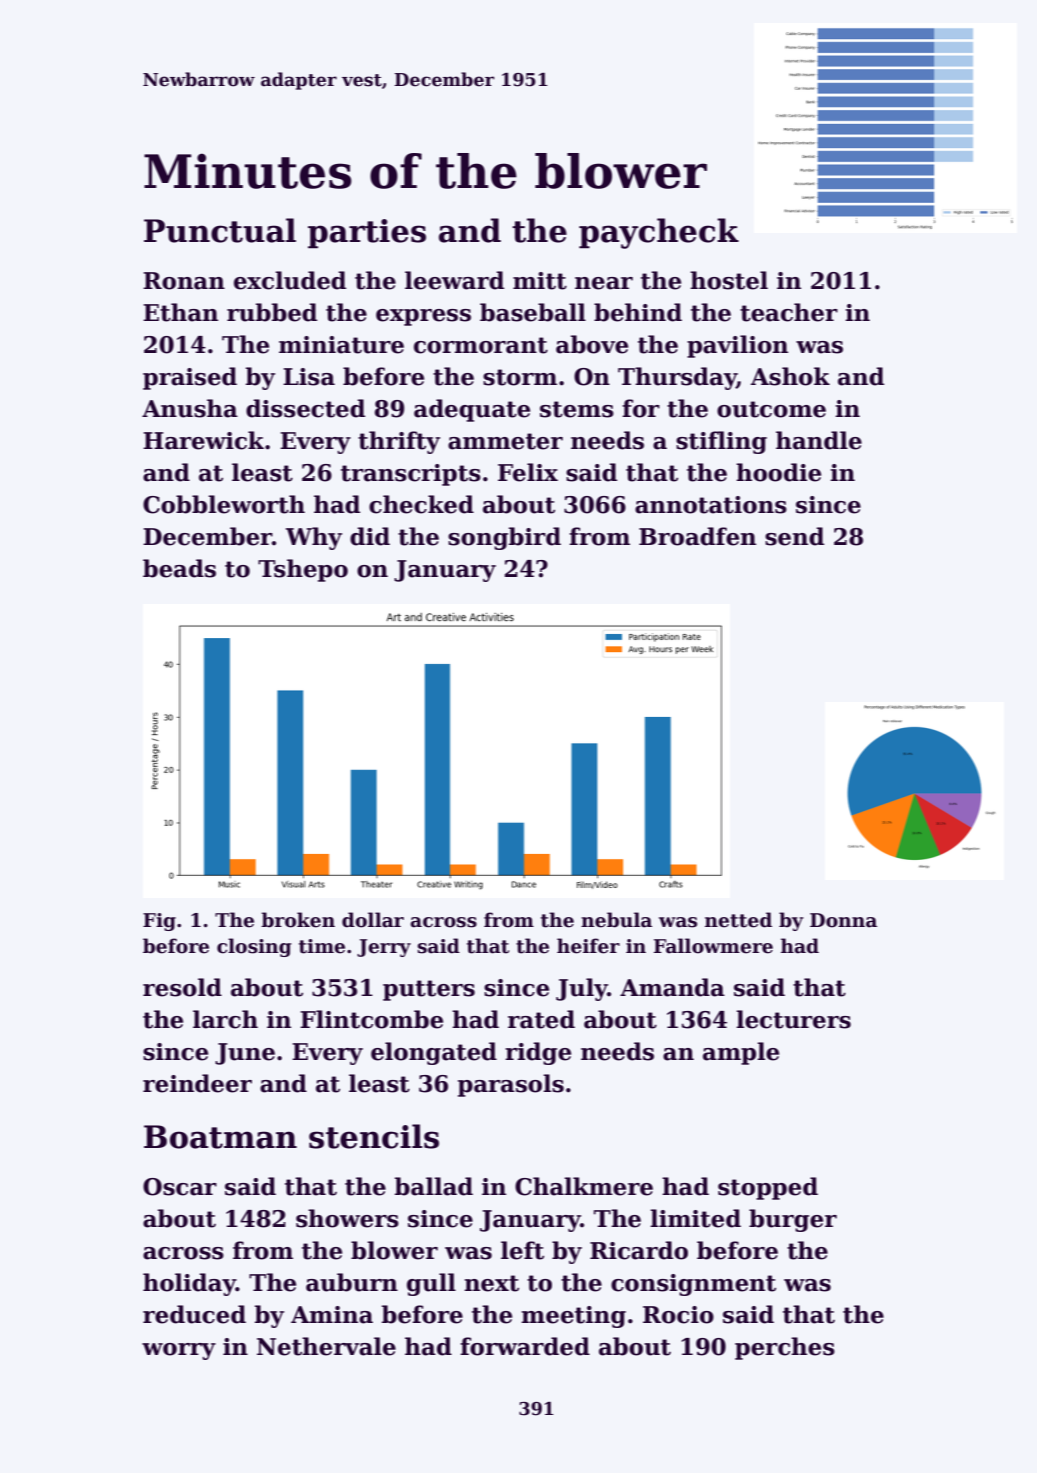 This screenshot has width=1037, height=1473. I want to click on nebula, so click(616, 920).
